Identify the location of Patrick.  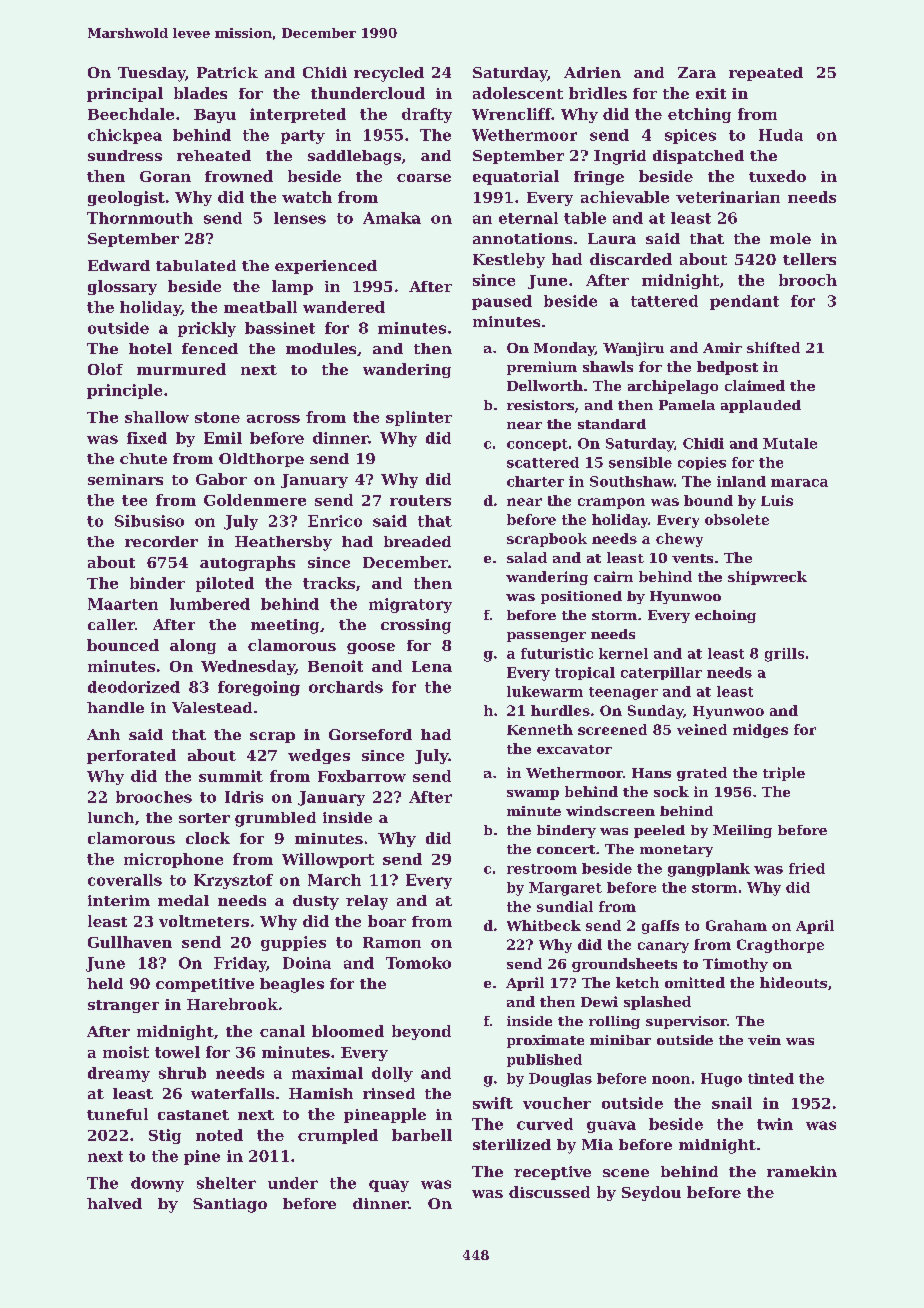
(227, 72).
